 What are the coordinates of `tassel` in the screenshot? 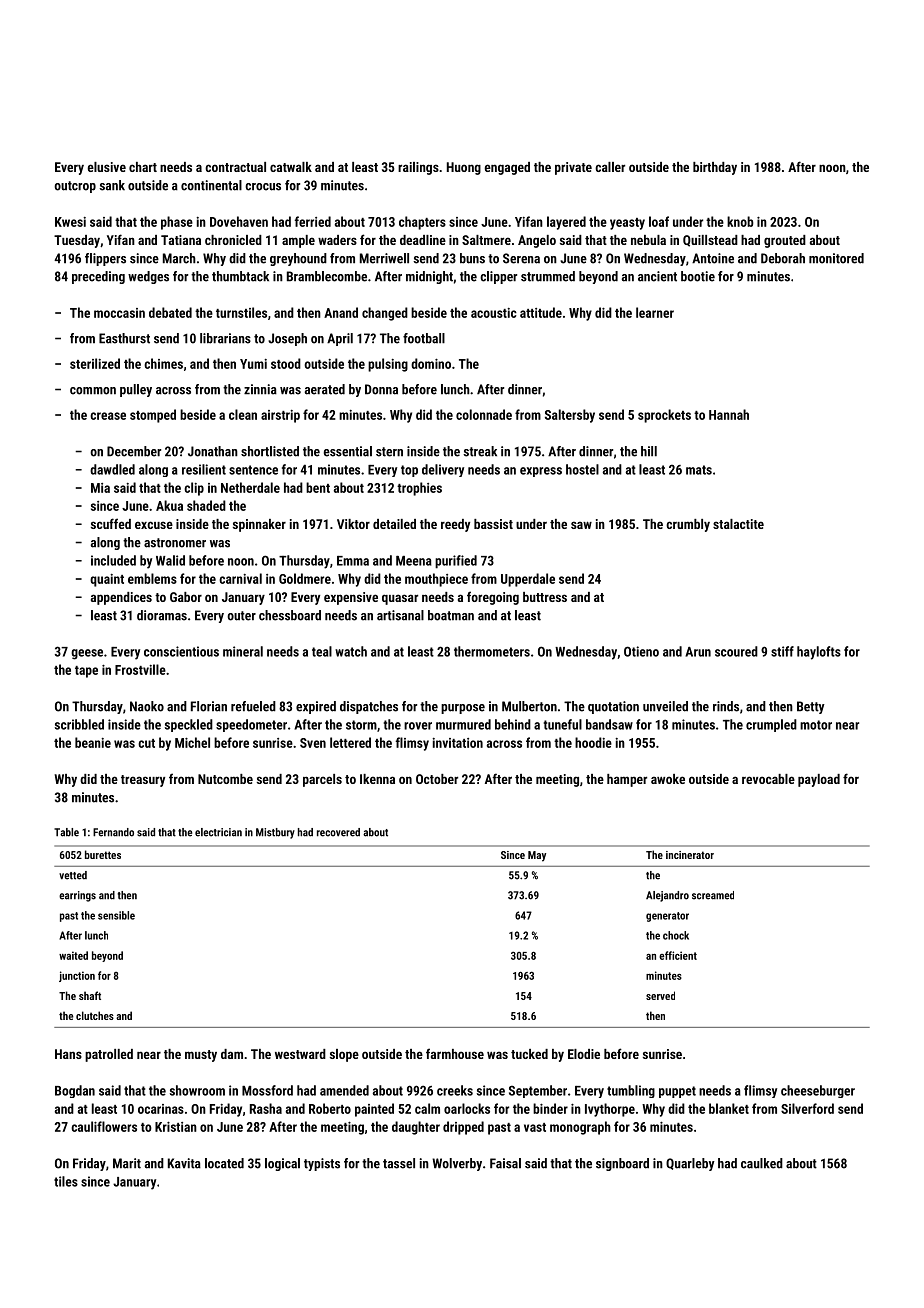 It's located at (399, 1163).
